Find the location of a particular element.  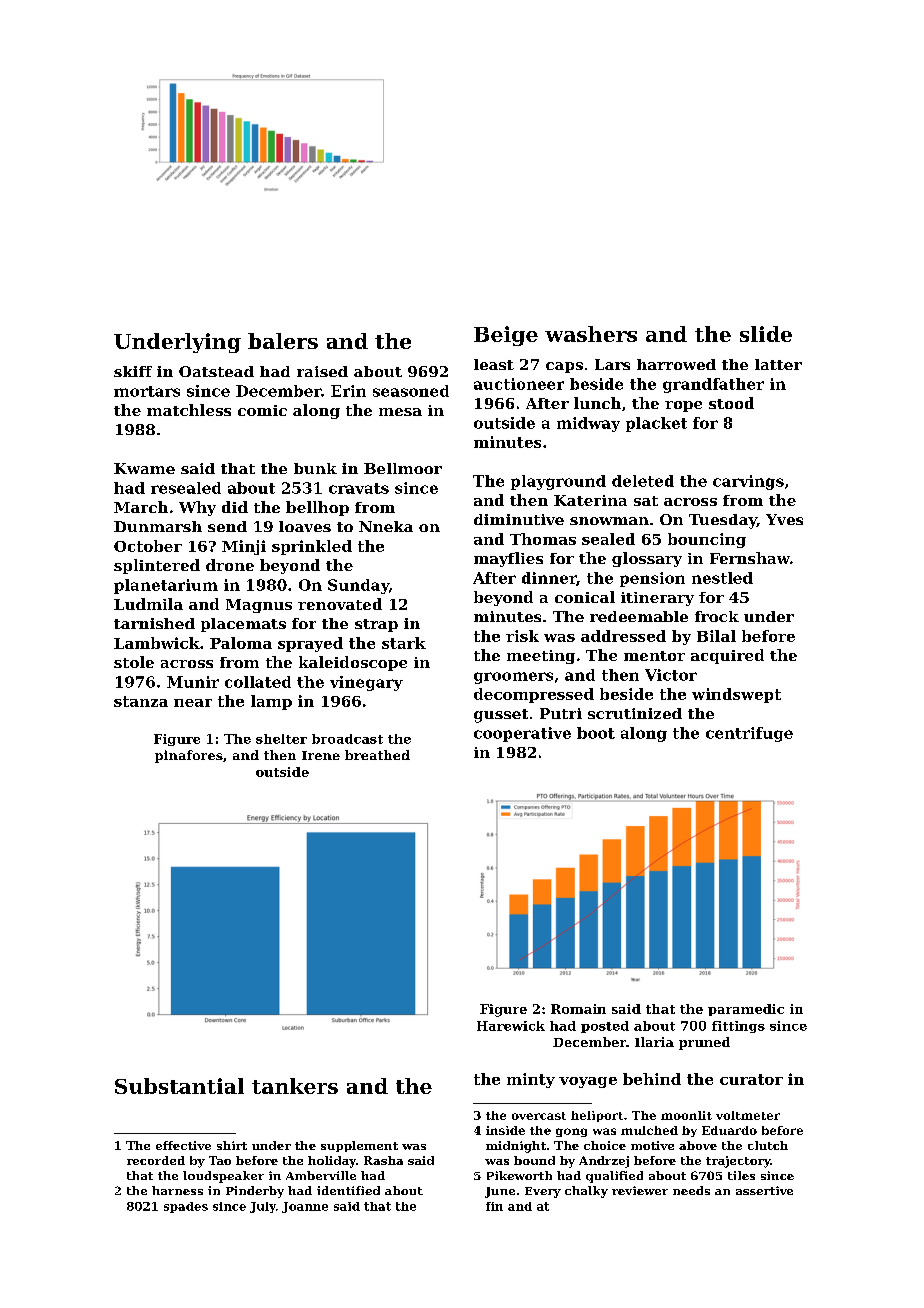

slide is located at coordinates (766, 334).
